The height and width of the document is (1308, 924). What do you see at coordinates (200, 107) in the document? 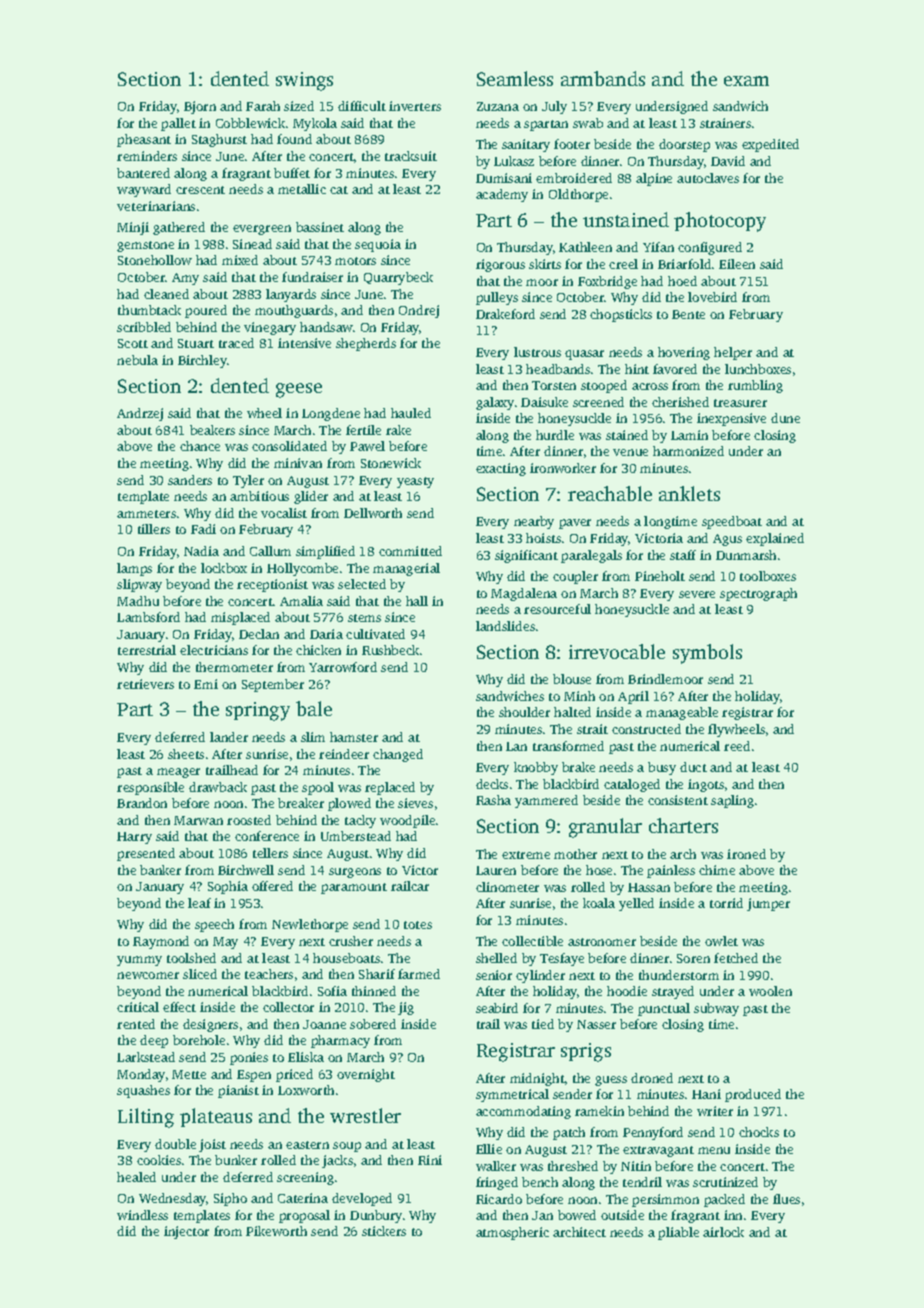
I see `Bjorn` at bounding box center [200, 107].
